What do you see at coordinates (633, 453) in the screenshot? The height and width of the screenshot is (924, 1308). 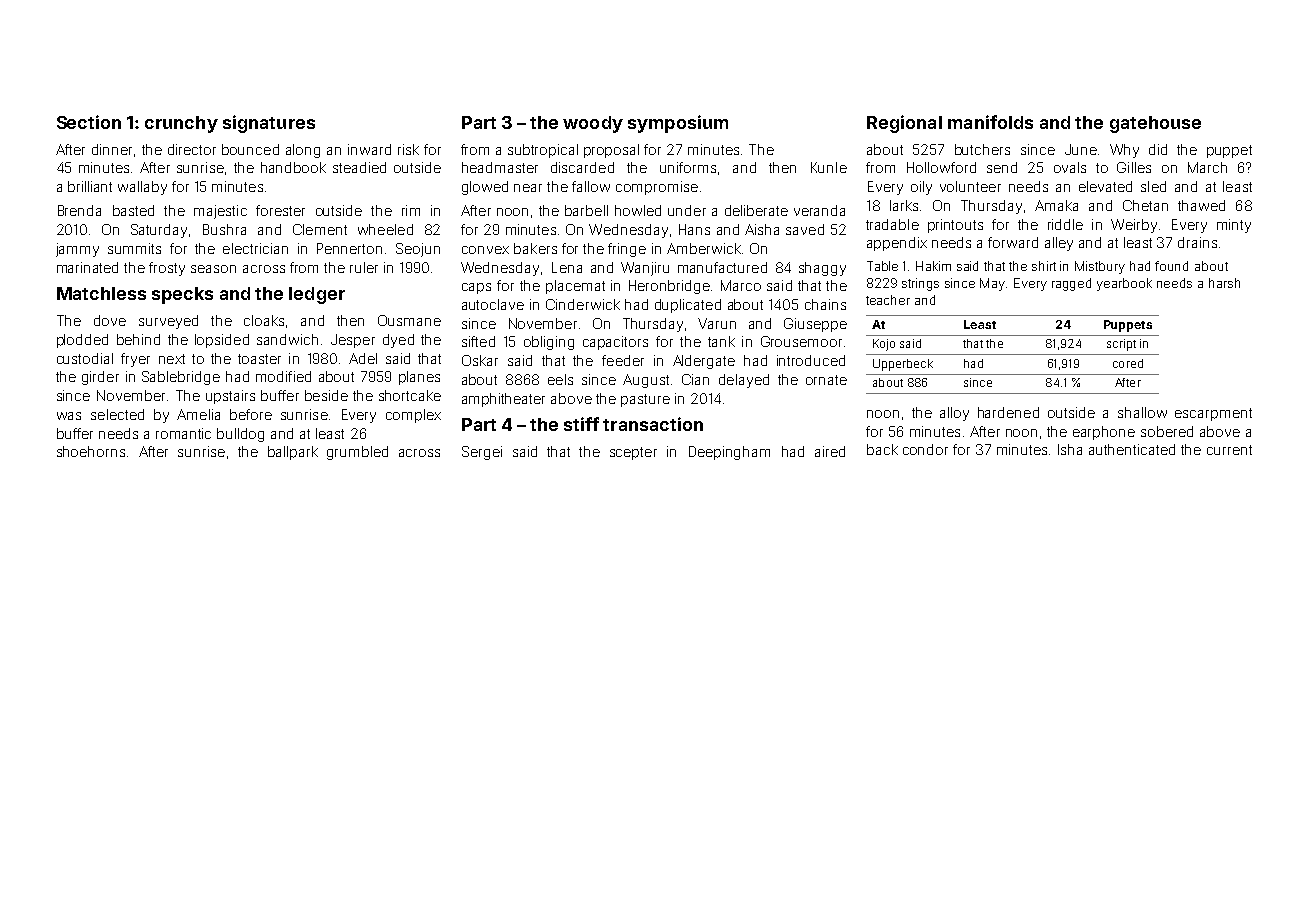 I see `scepter` at bounding box center [633, 453].
